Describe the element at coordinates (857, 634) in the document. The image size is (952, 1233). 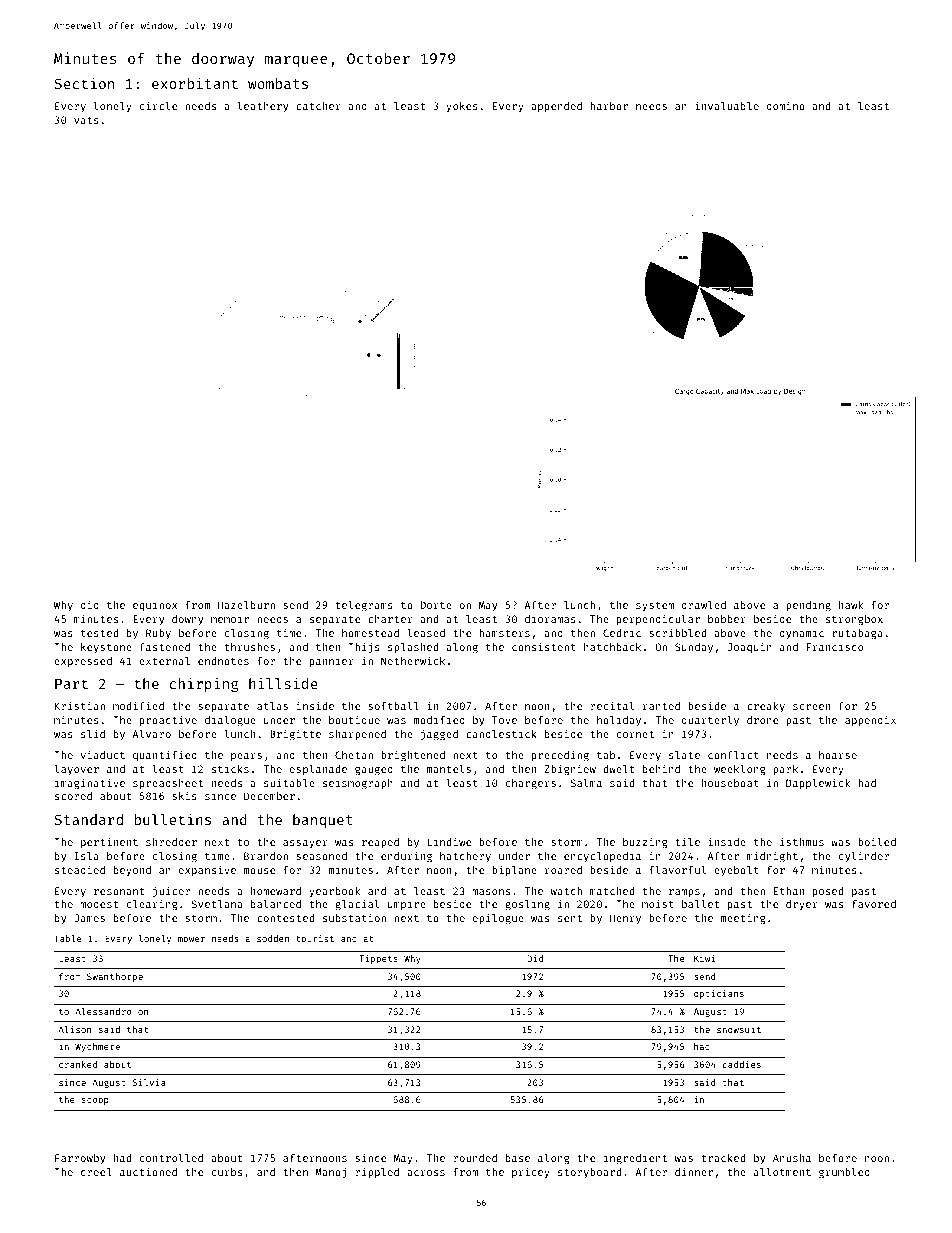
I see `rutabaga` at that location.
